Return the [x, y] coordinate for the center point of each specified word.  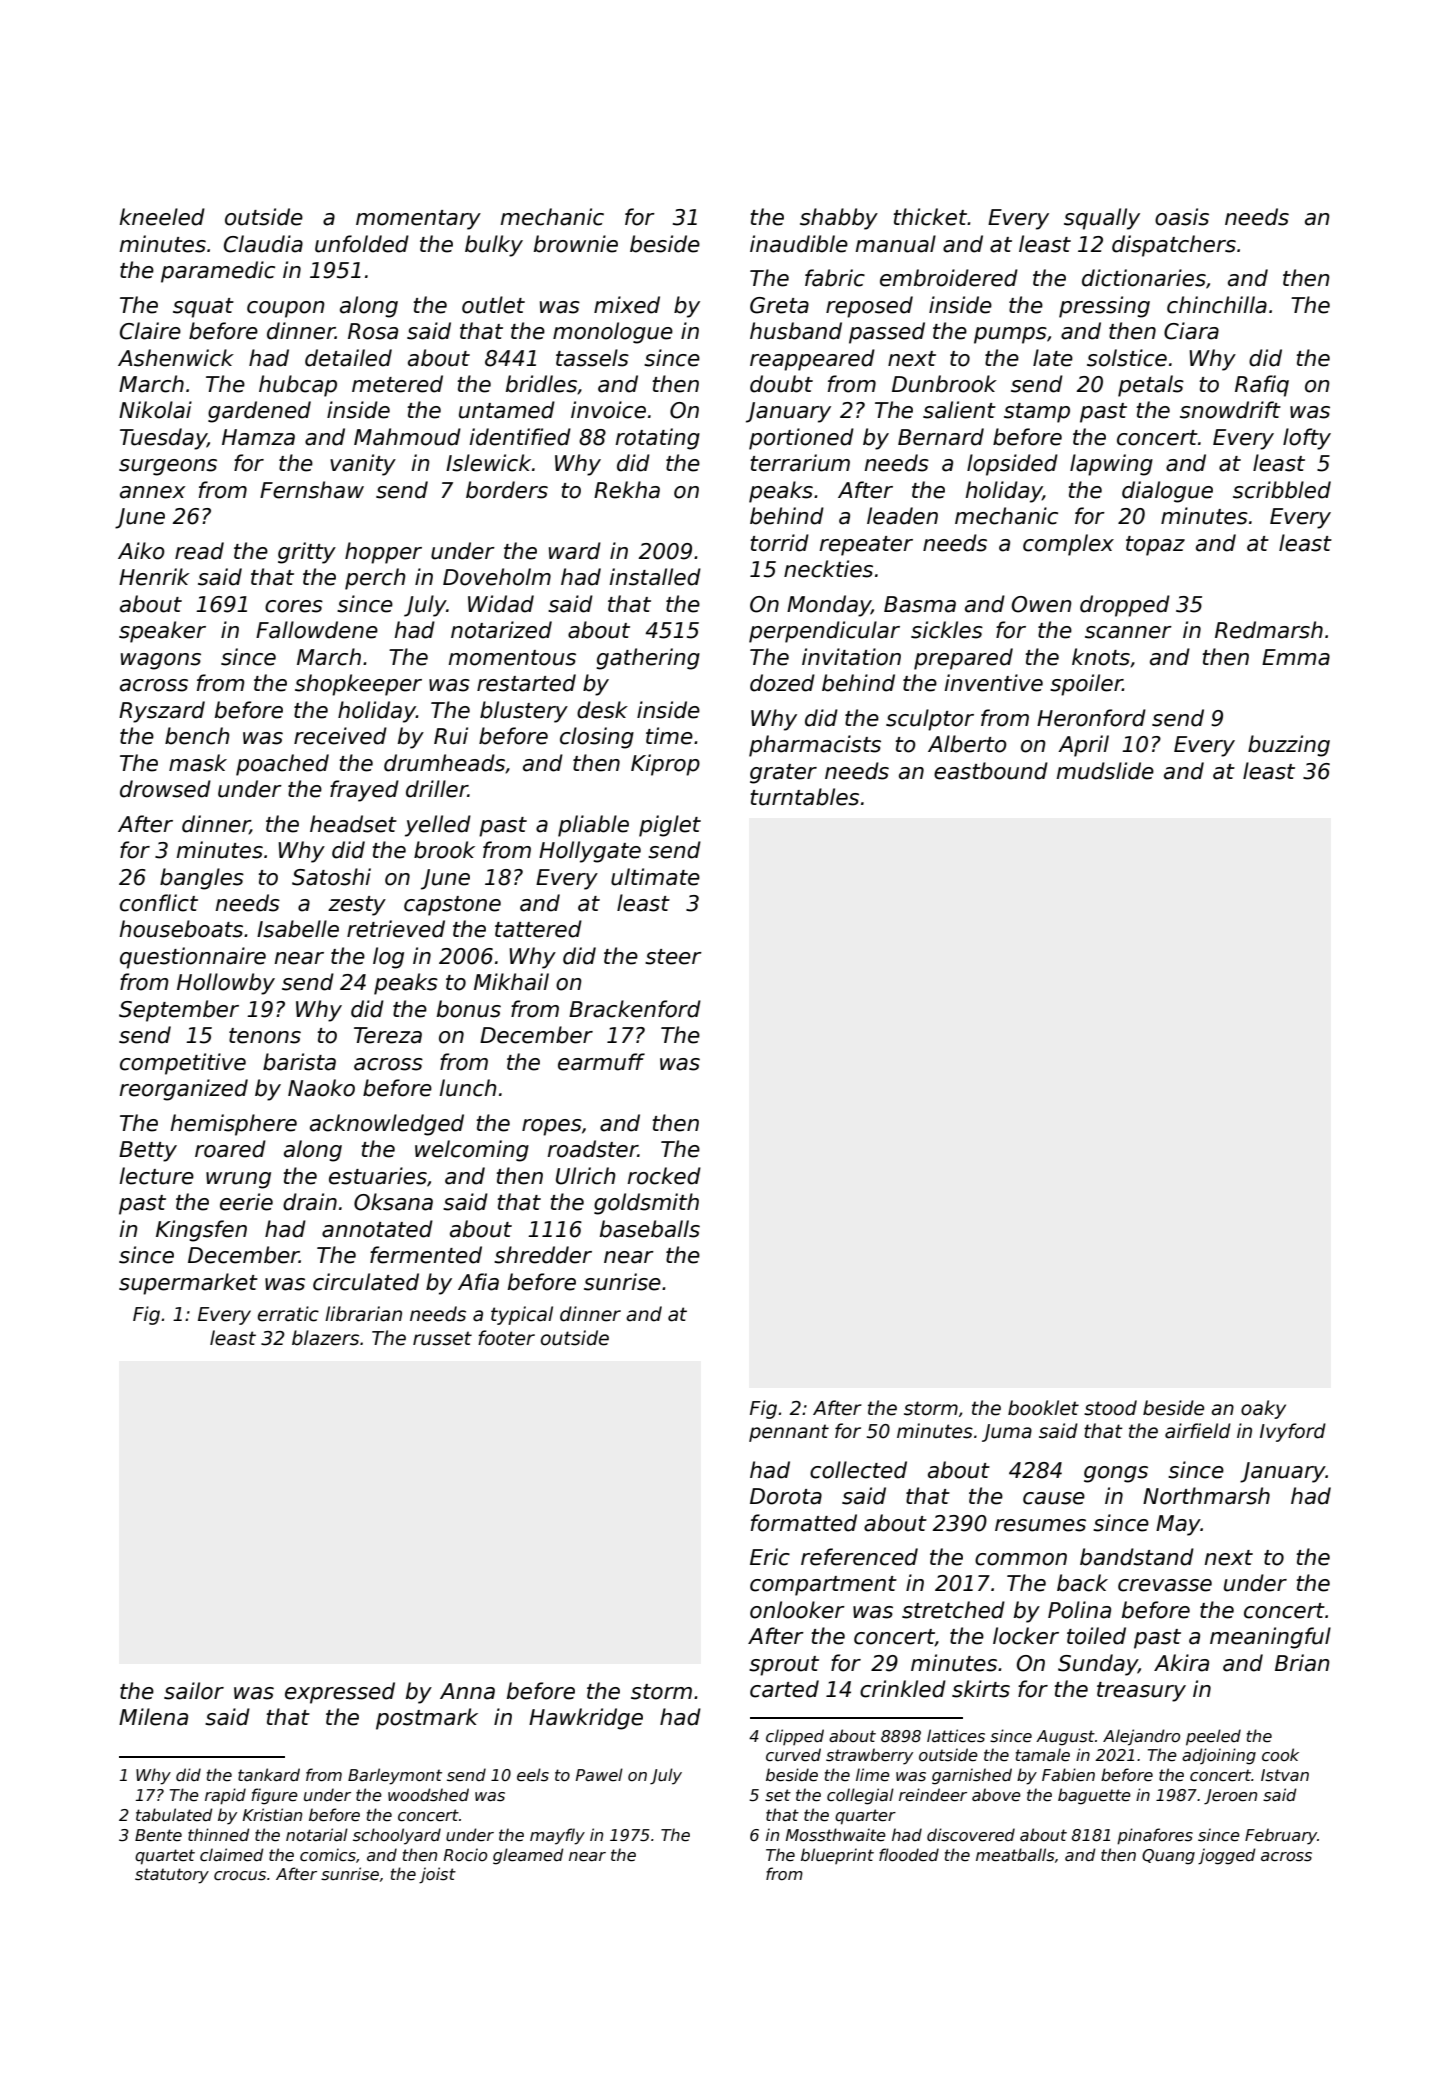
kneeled [162, 217]
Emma [1296, 657]
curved [793, 1755]
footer [506, 1338]
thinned [218, 1835]
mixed [627, 305]
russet [442, 1338]
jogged [1226, 1856]
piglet [670, 826]
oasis [1182, 217]
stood [1110, 1408]
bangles [202, 879]
